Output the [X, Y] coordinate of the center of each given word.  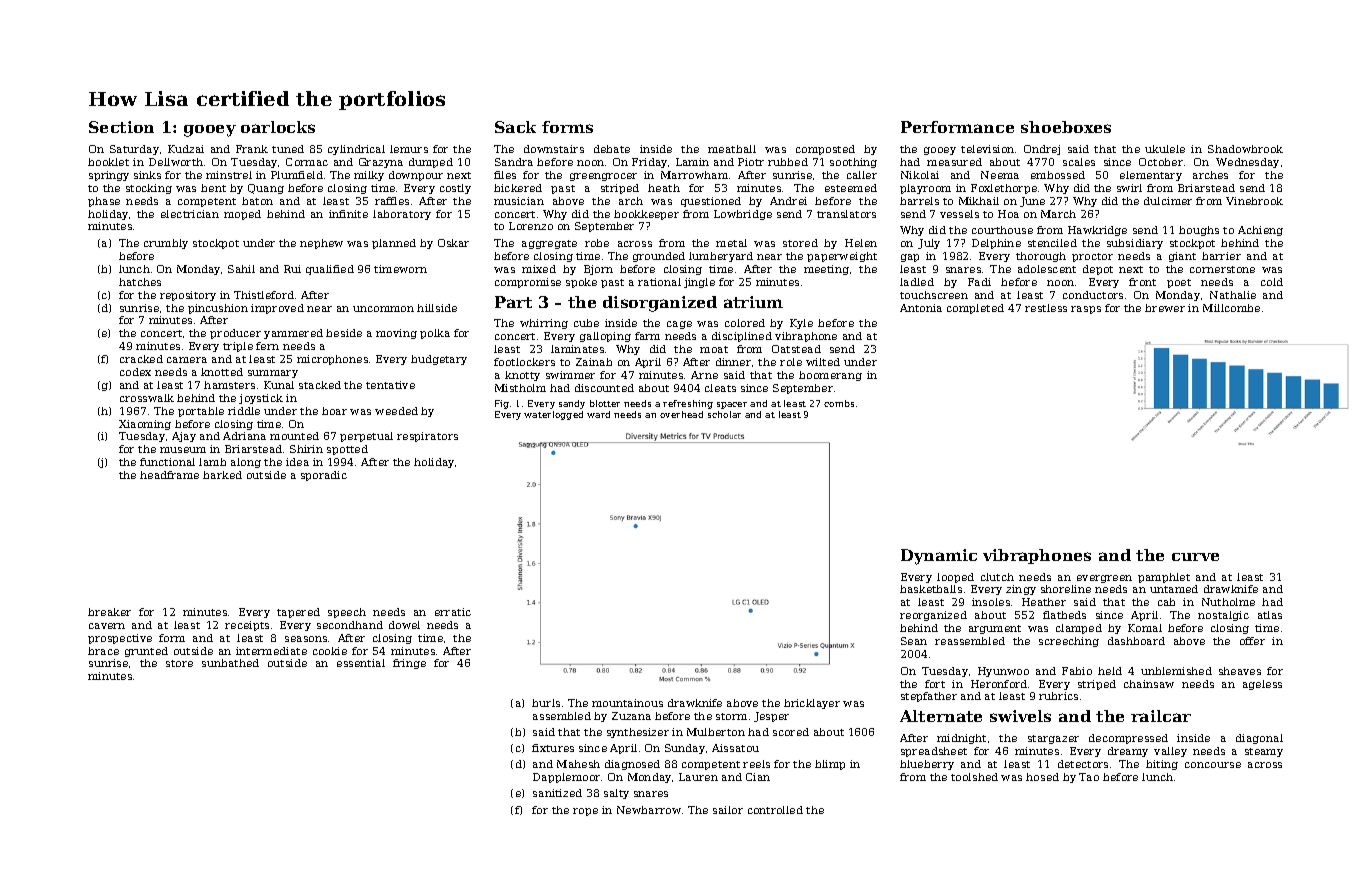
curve [1195, 557]
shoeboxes [1066, 127]
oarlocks [278, 127]
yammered [293, 334]
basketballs [931, 589]
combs [839, 403]
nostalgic [1223, 616]
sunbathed [230, 663]
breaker [109, 612]
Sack [515, 127]
